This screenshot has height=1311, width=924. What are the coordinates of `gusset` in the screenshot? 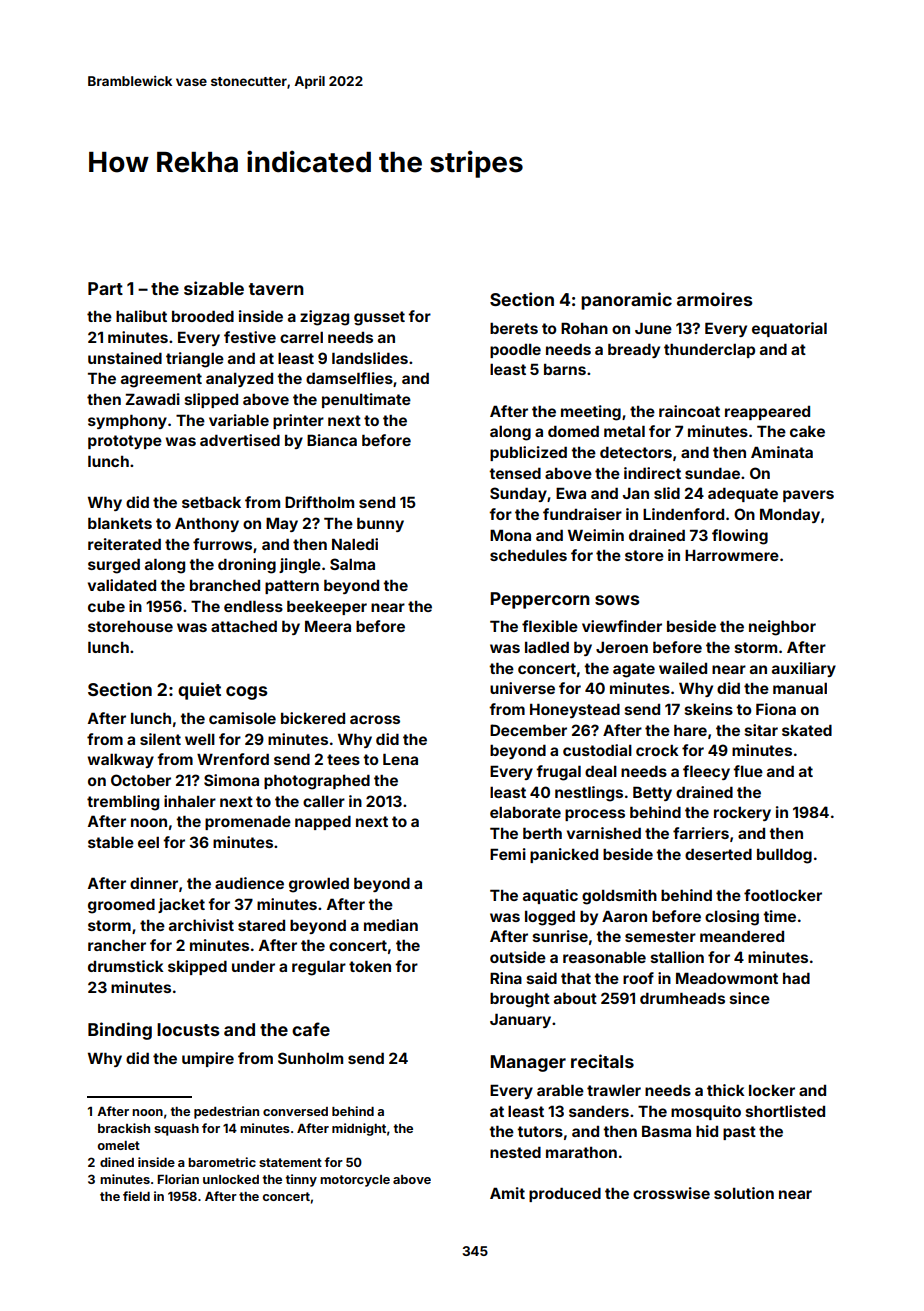 It's located at (379, 318).
